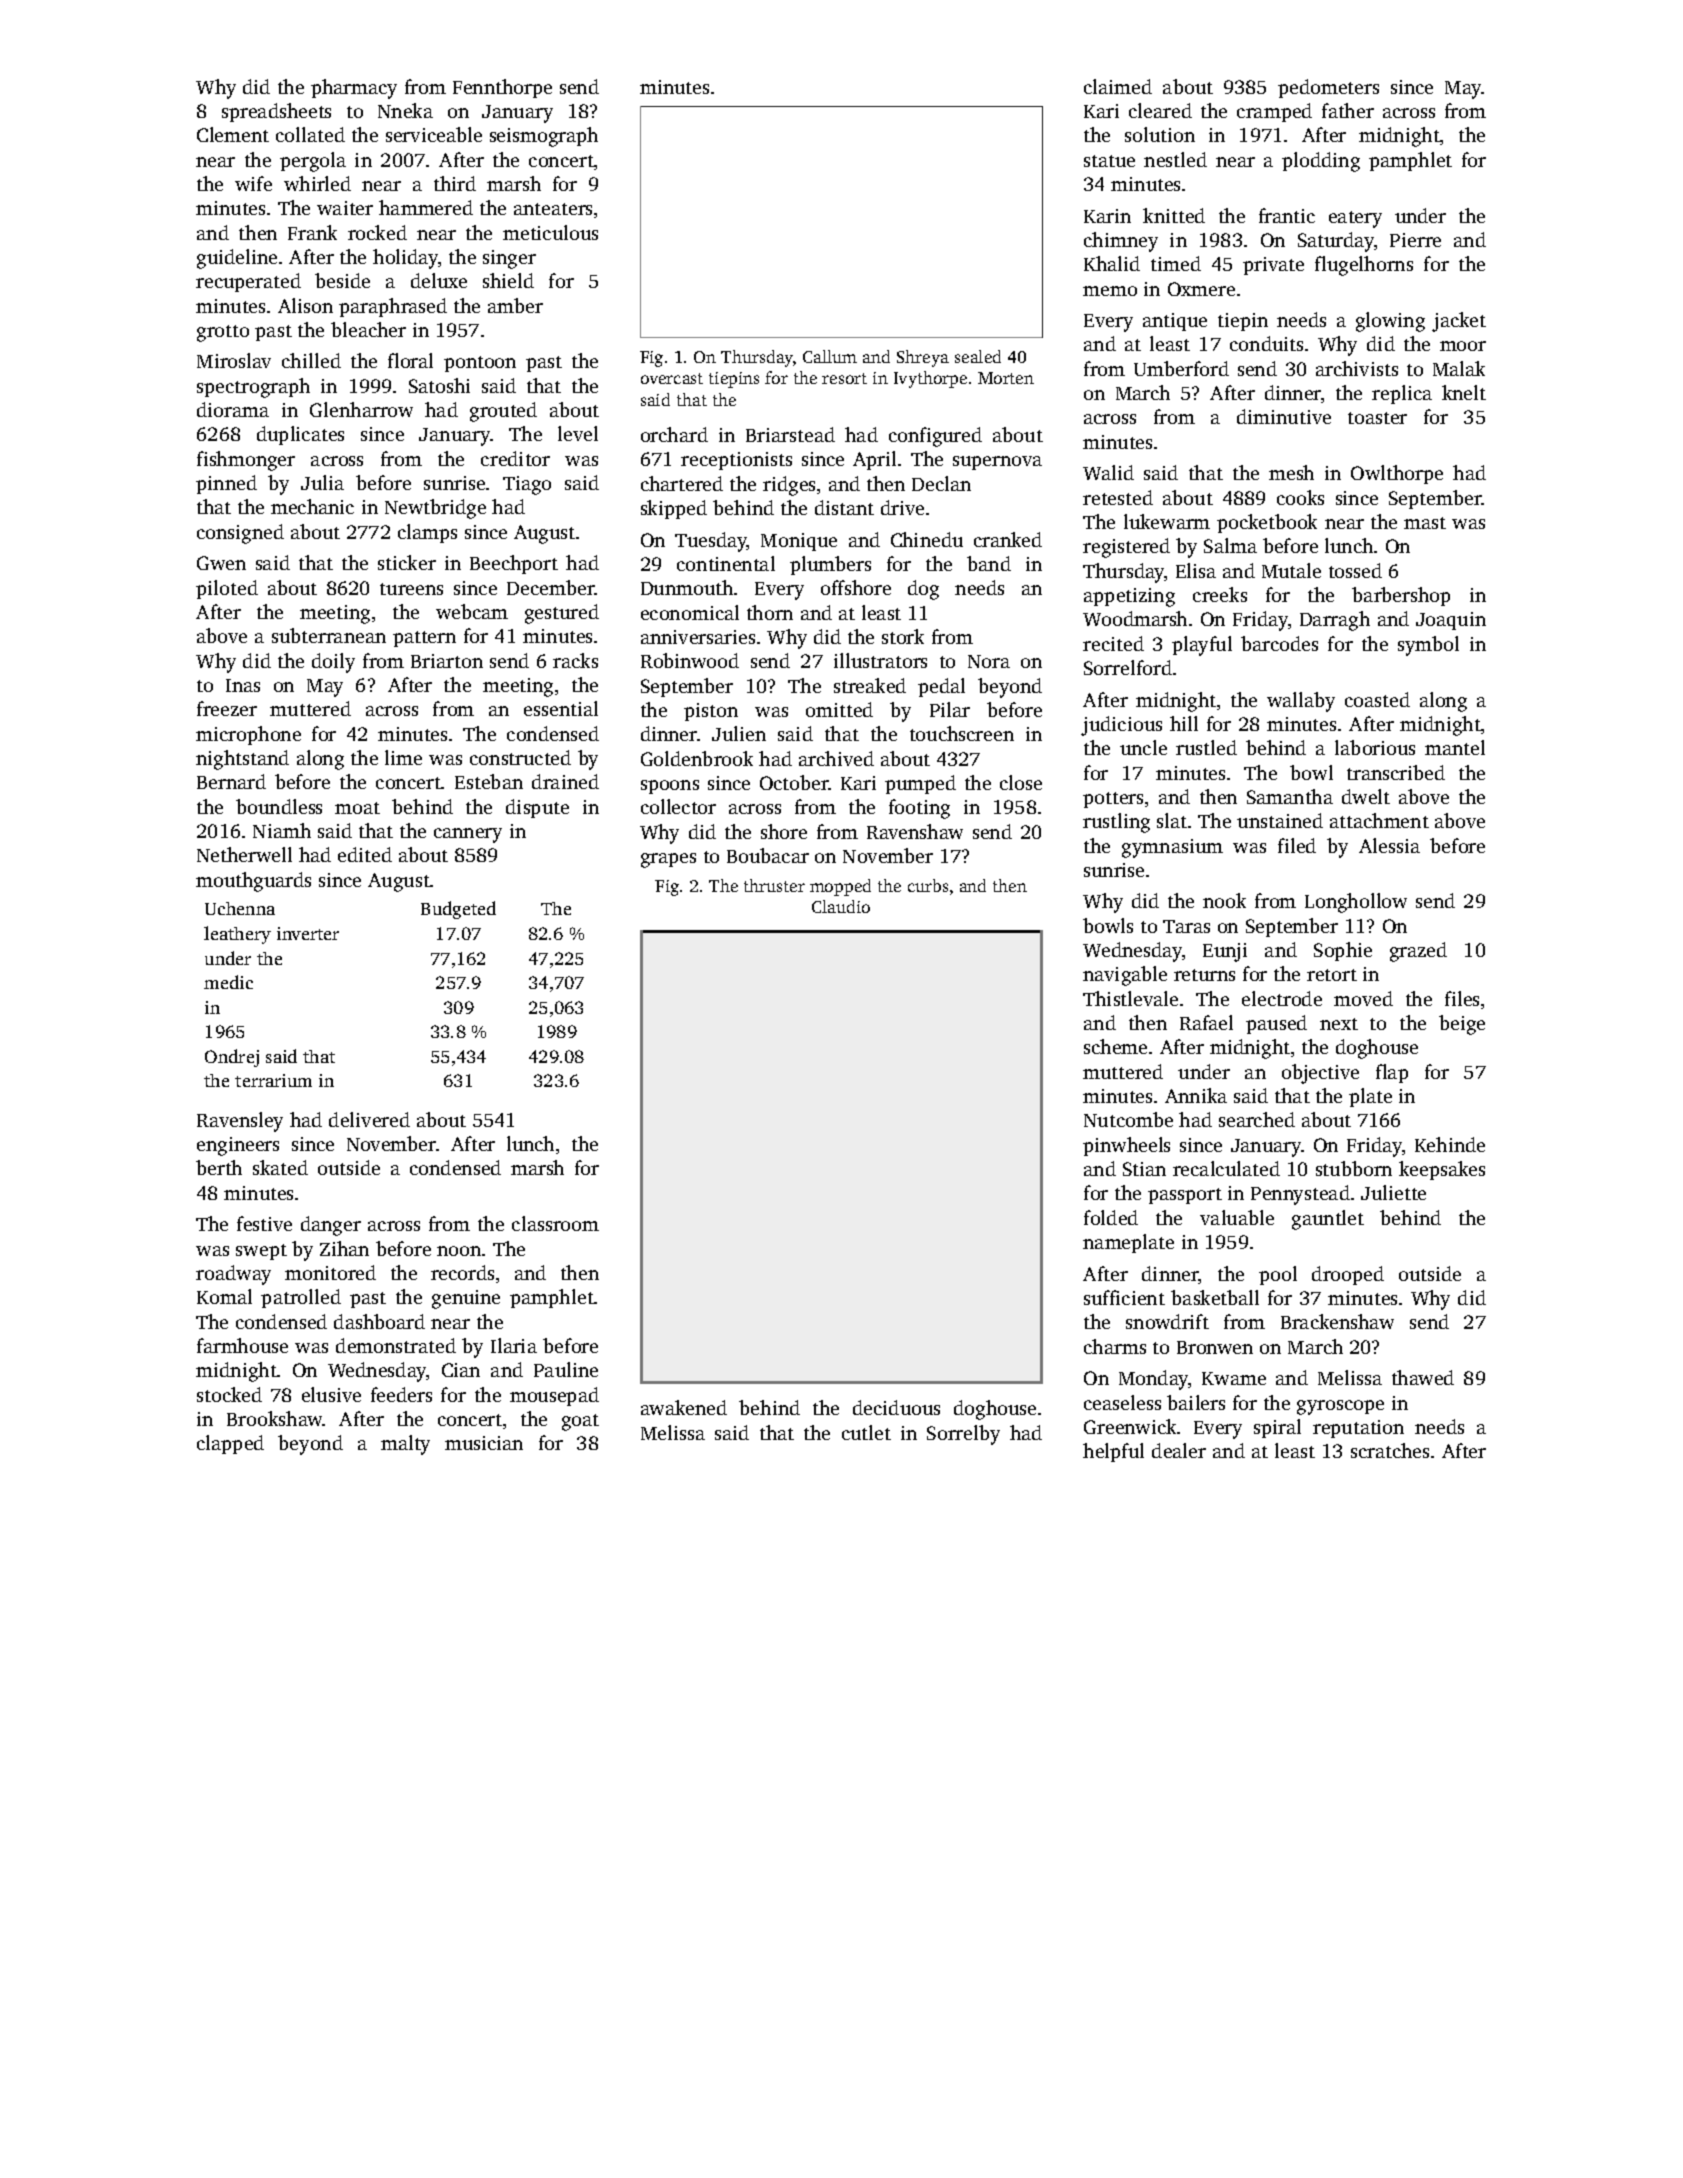 The image size is (1683, 2178). What do you see at coordinates (1008, 539) in the document?
I see `cranked` at bounding box center [1008, 539].
